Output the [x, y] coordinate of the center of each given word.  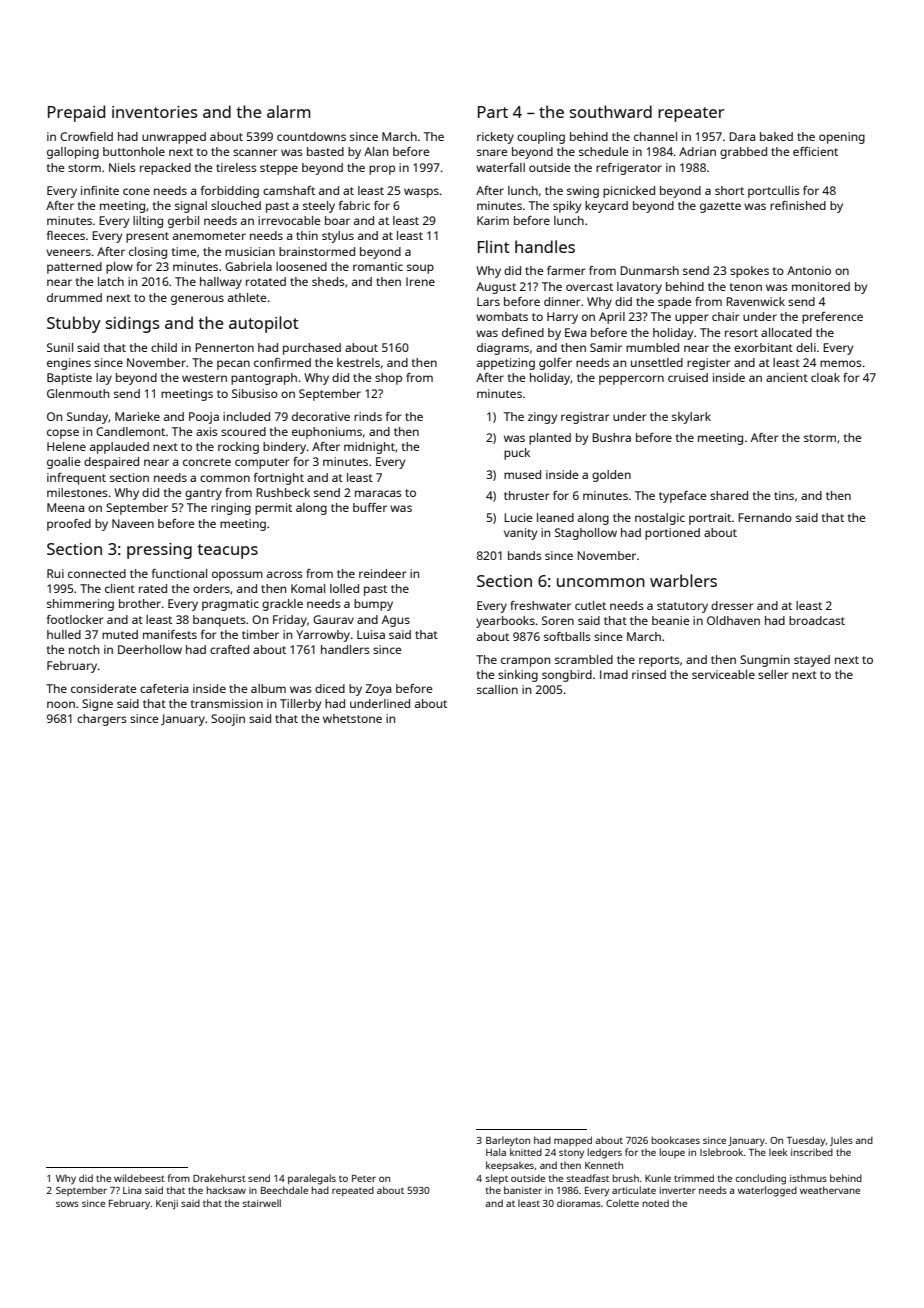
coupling [541, 138]
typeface [682, 497]
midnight [369, 448]
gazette [720, 207]
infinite [100, 190]
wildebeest [139, 1178]
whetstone [352, 718]
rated [153, 588]
